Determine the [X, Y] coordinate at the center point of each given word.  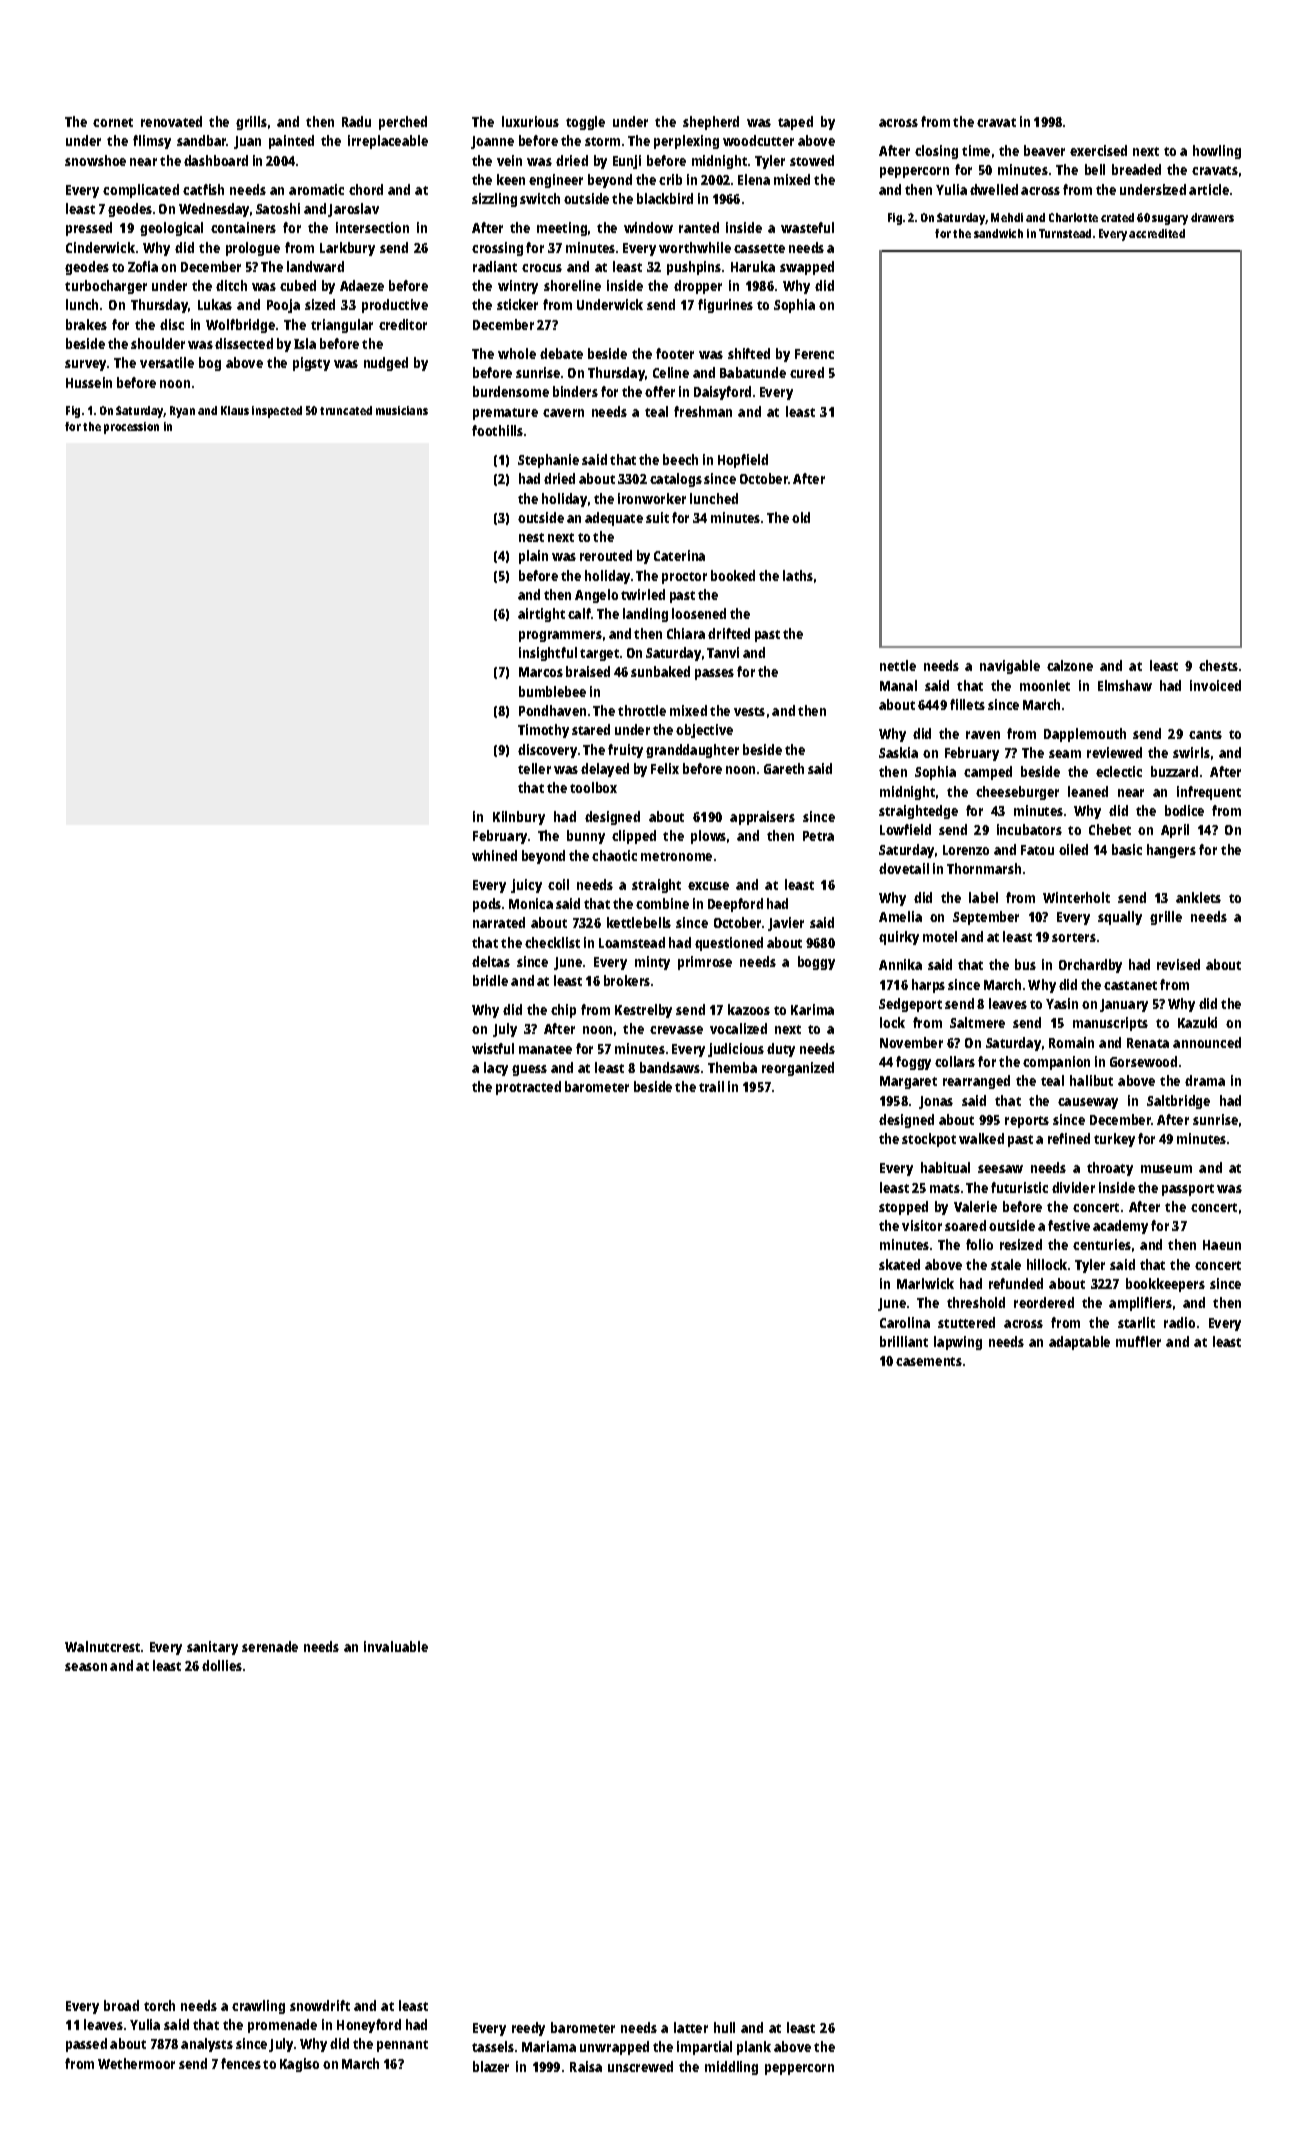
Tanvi [723, 652]
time [976, 150]
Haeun [1222, 1245]
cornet [113, 122]
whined [494, 855]
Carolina [905, 1322]
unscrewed [640, 2066]
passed [86, 2045]
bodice [1184, 810]
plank [754, 2048]
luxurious [530, 121]
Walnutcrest [102, 1646]
